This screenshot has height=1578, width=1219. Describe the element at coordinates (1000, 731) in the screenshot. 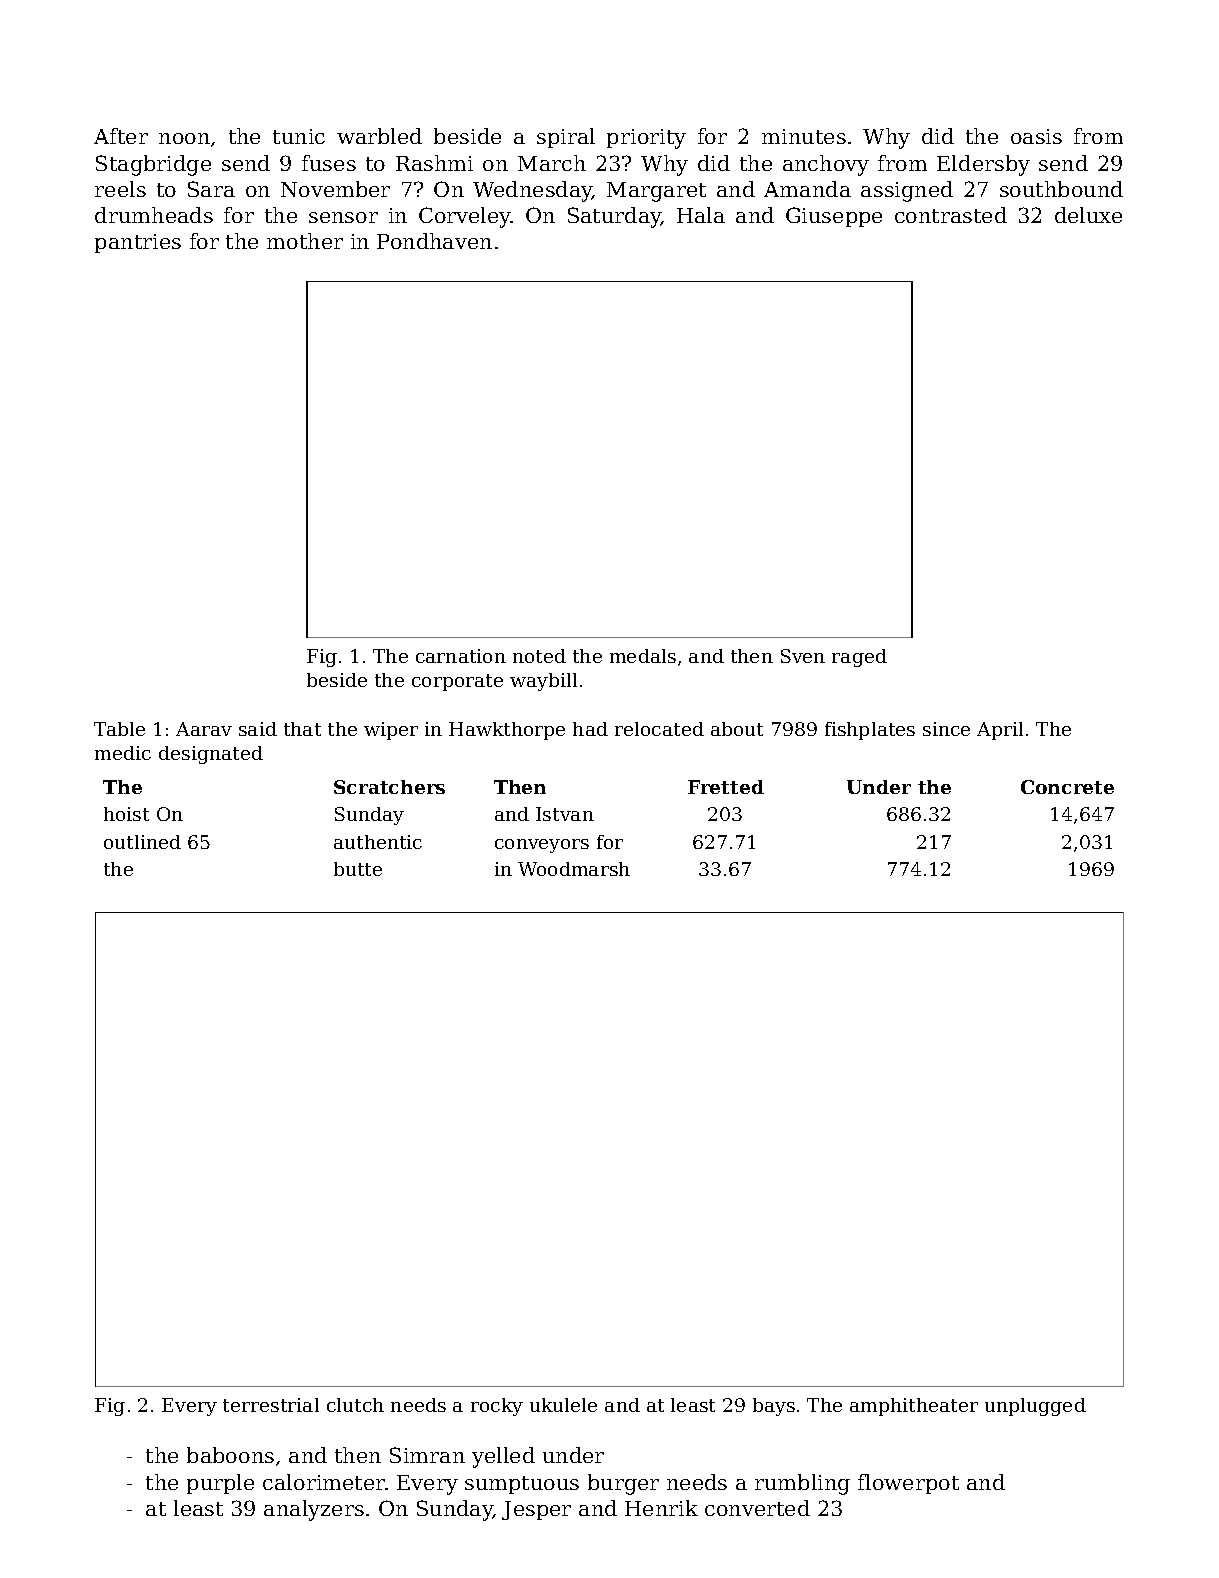

I see `April` at that location.
